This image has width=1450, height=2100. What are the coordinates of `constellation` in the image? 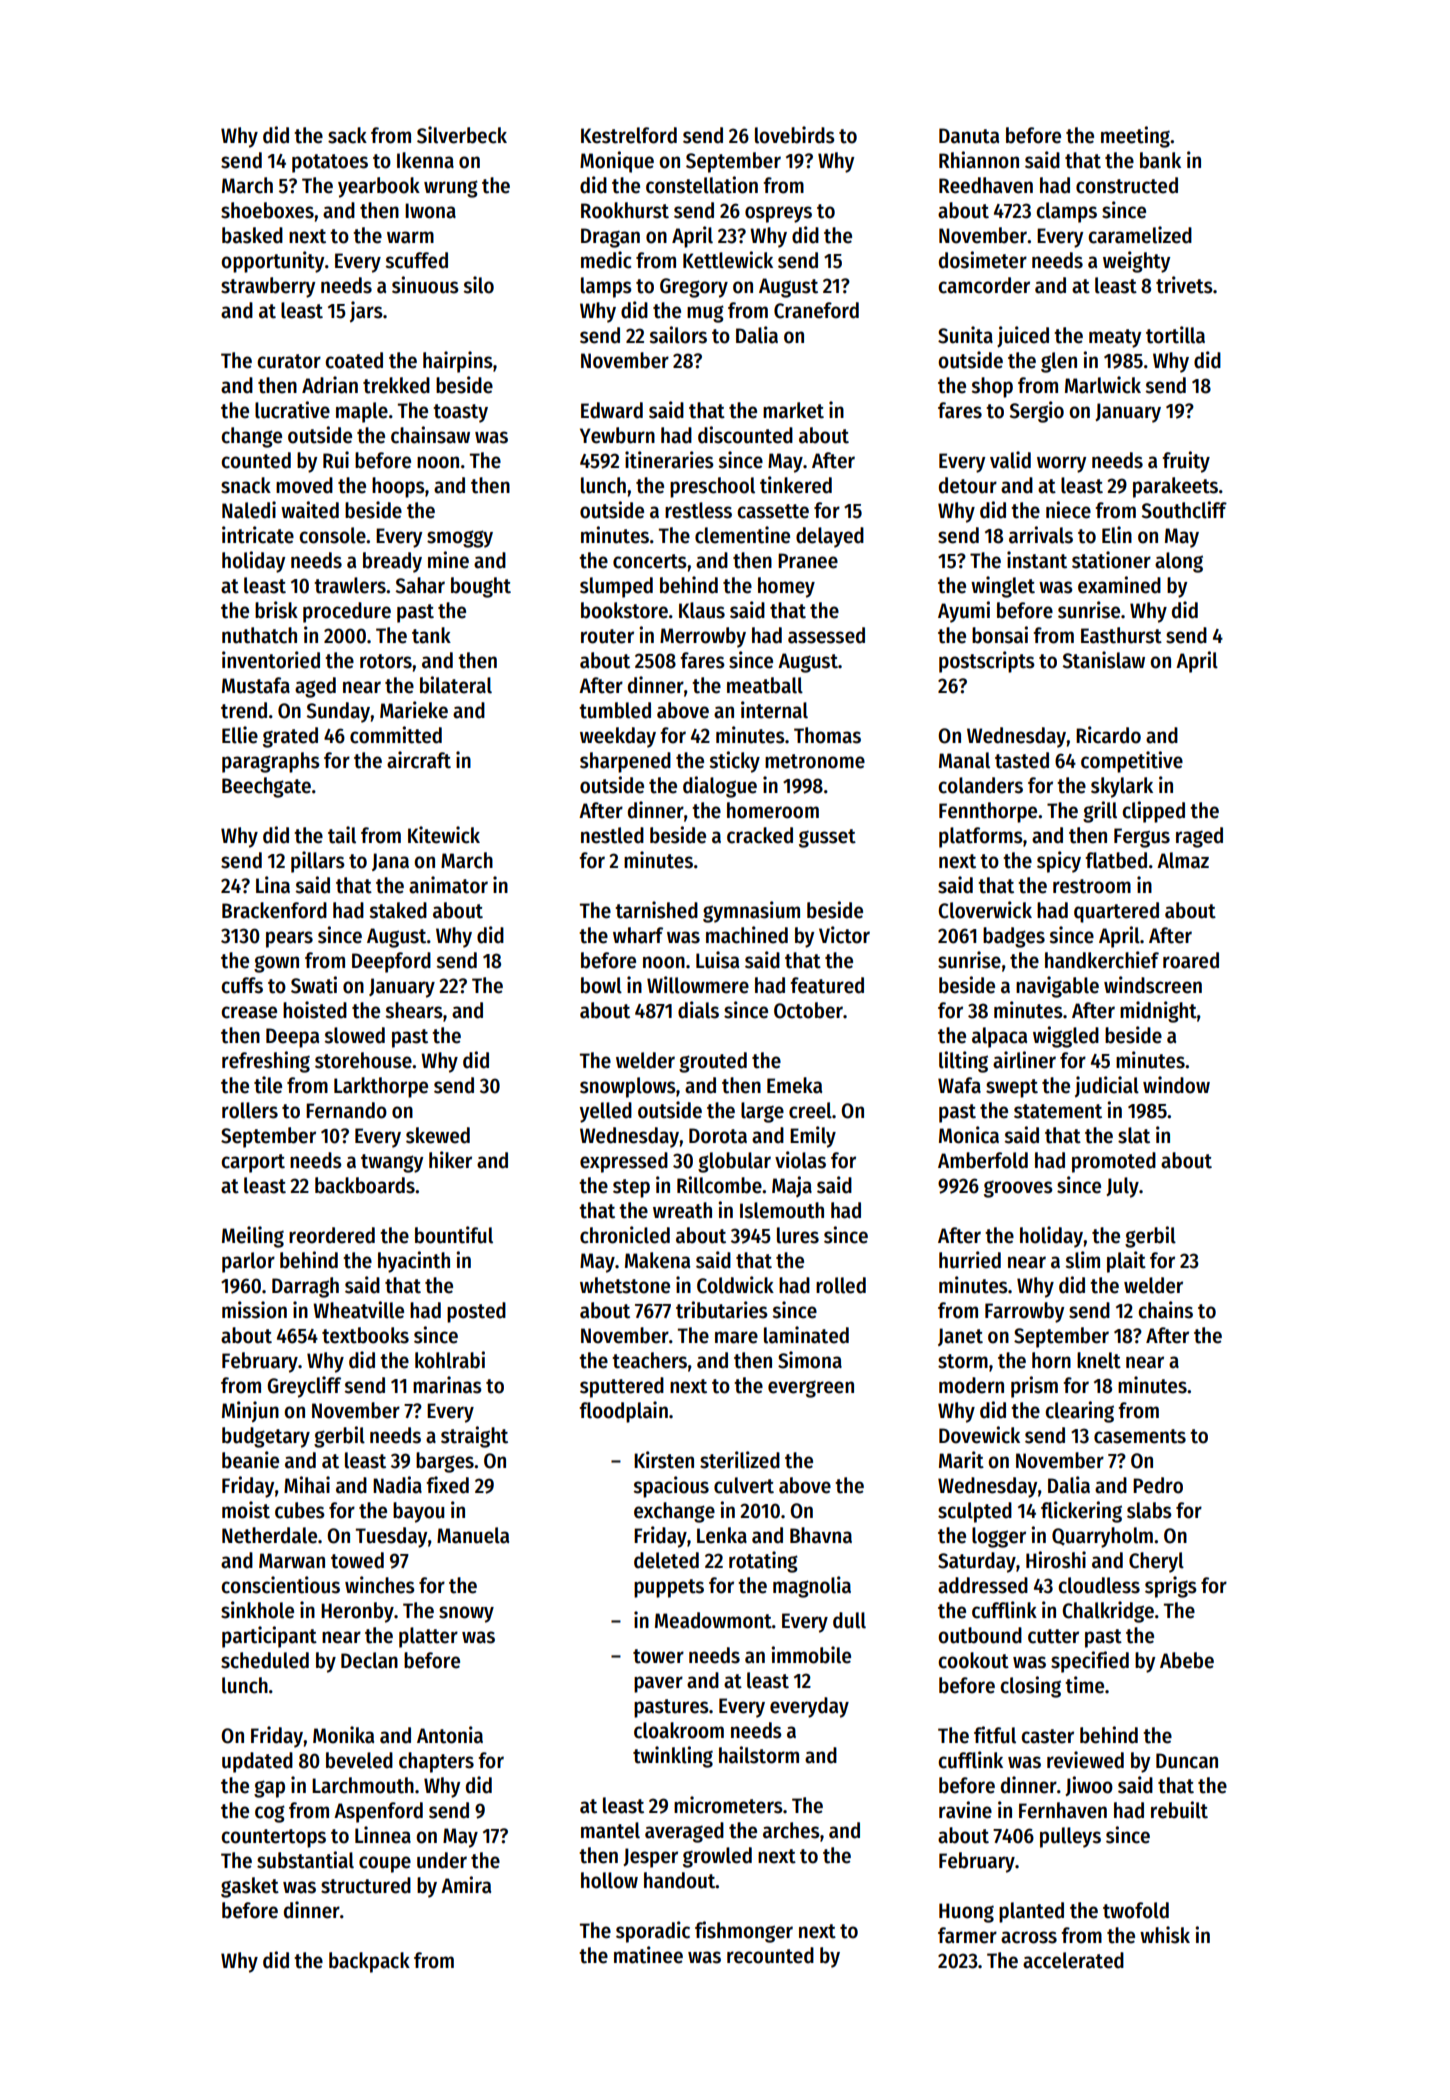 It's located at (702, 185).
